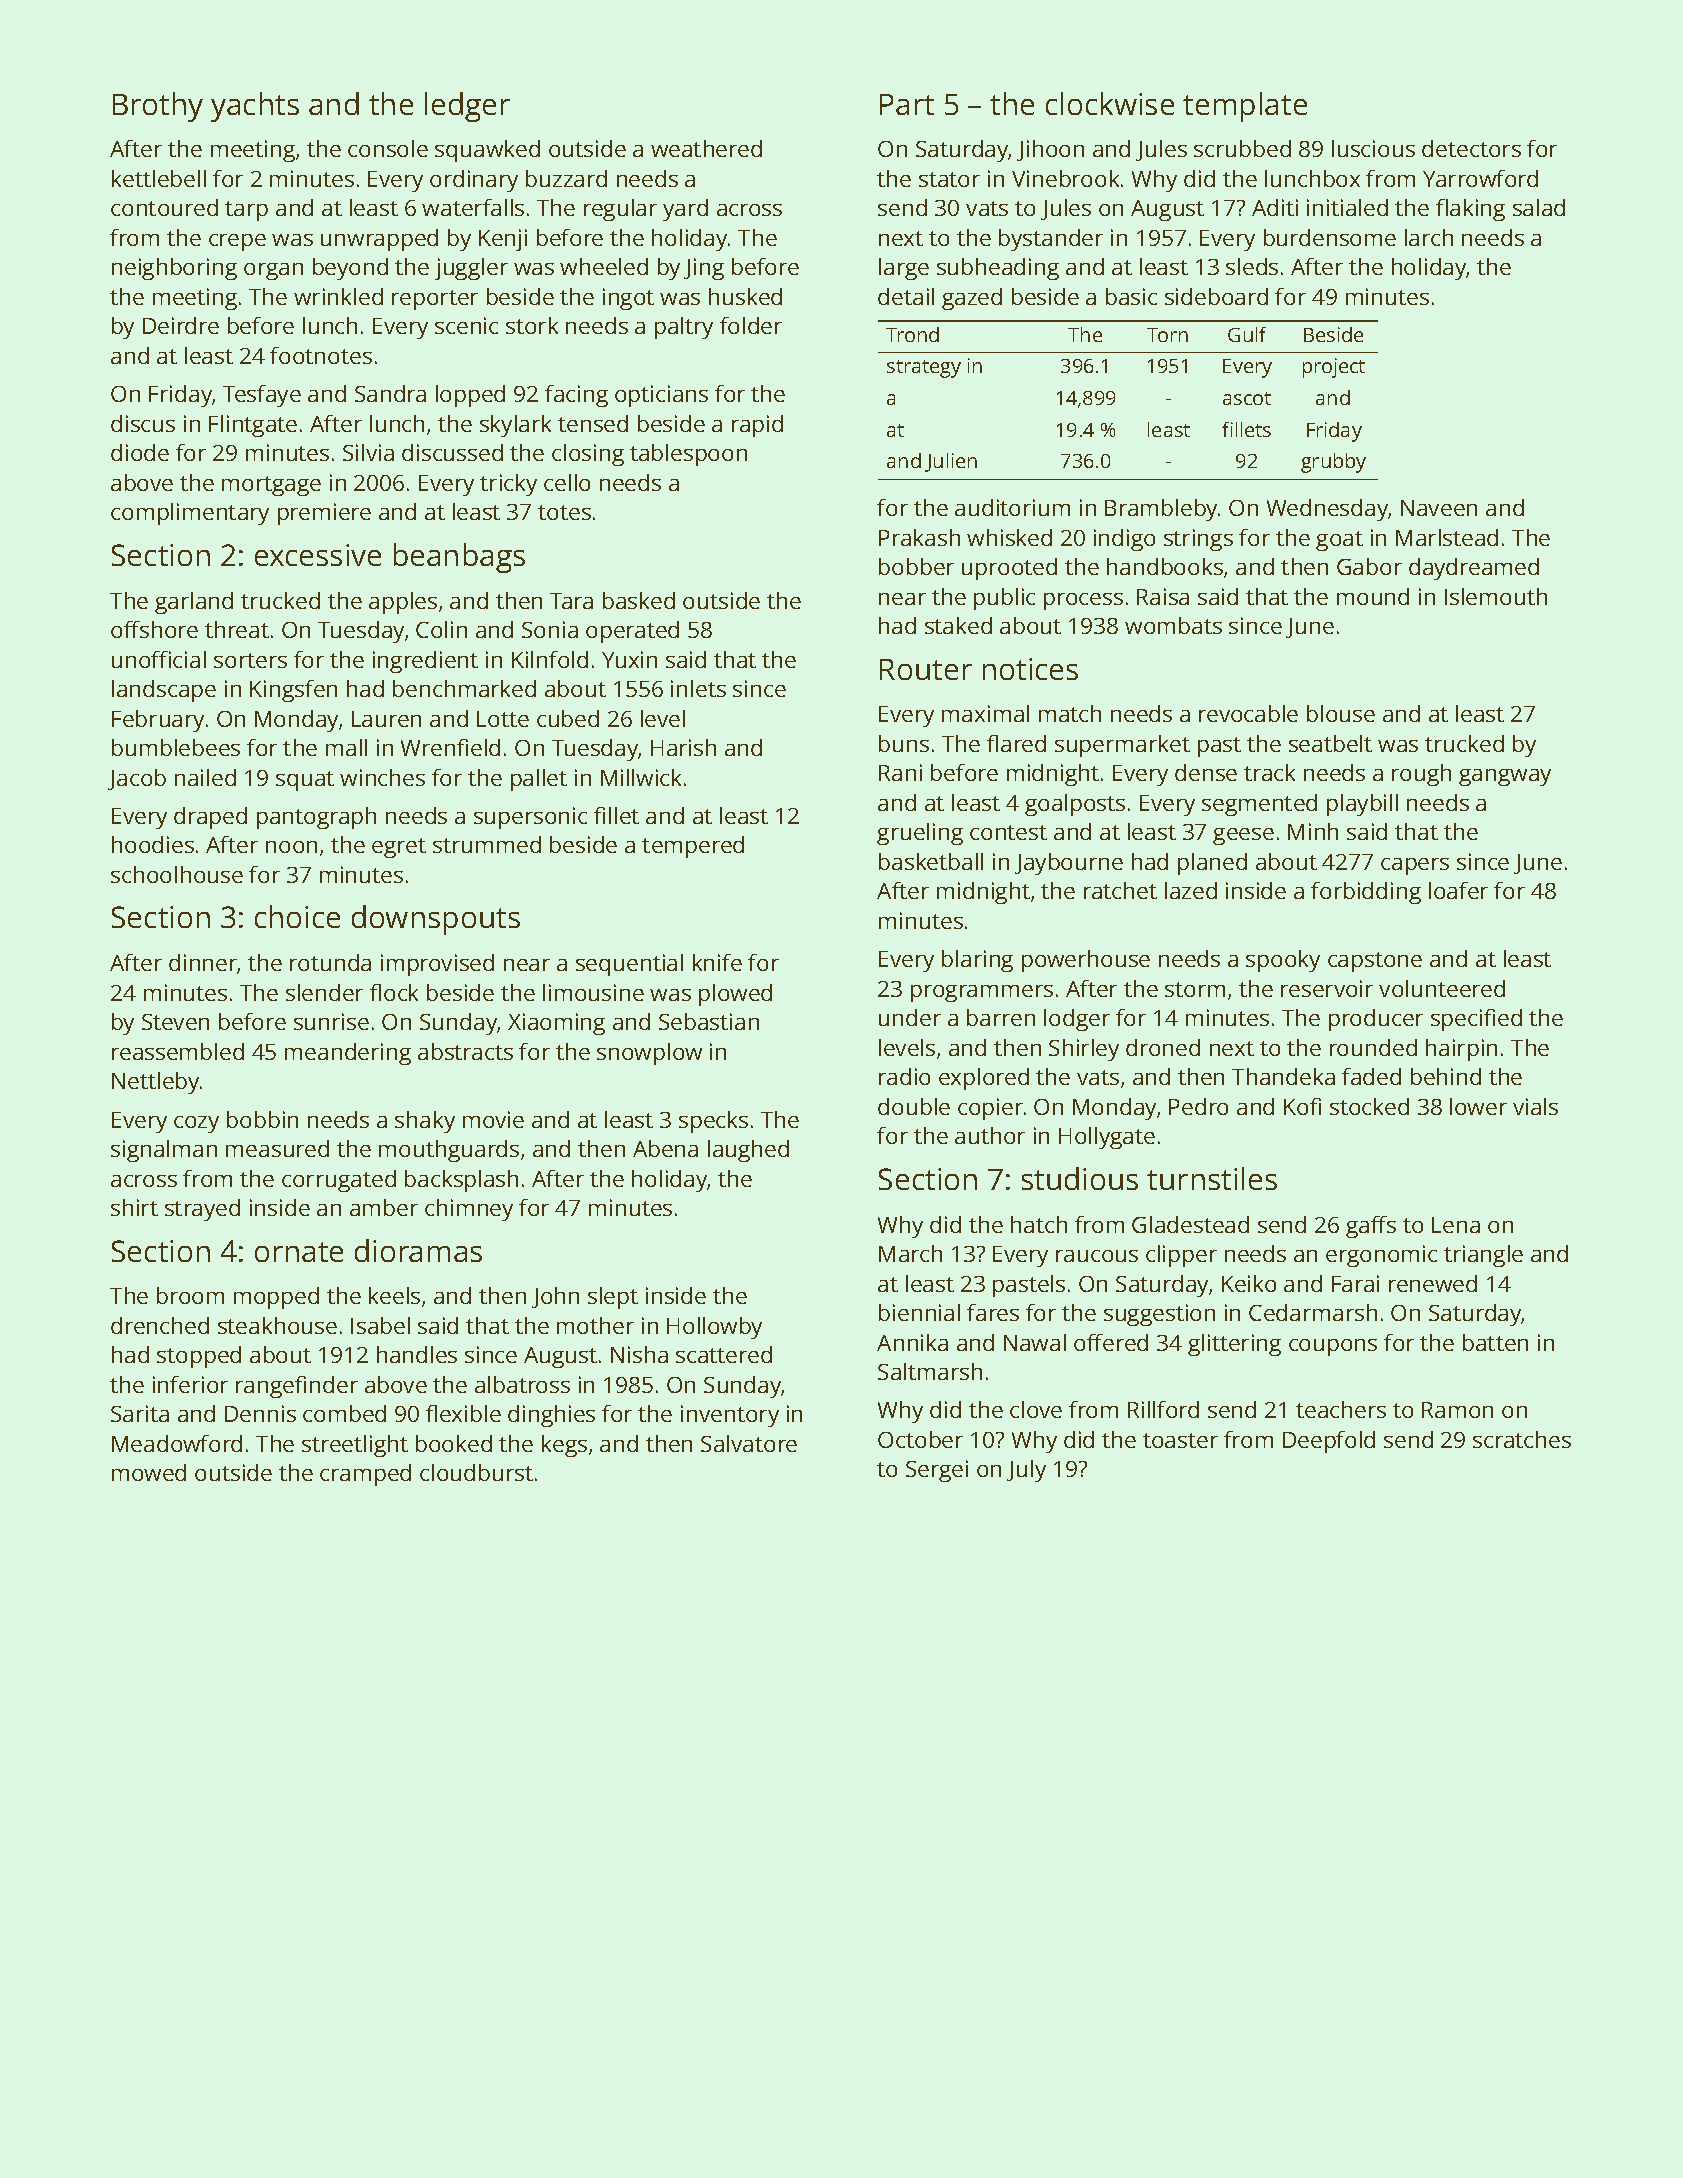 The width and height of the screenshot is (1683, 2178). I want to click on Brambleby, so click(1161, 510).
